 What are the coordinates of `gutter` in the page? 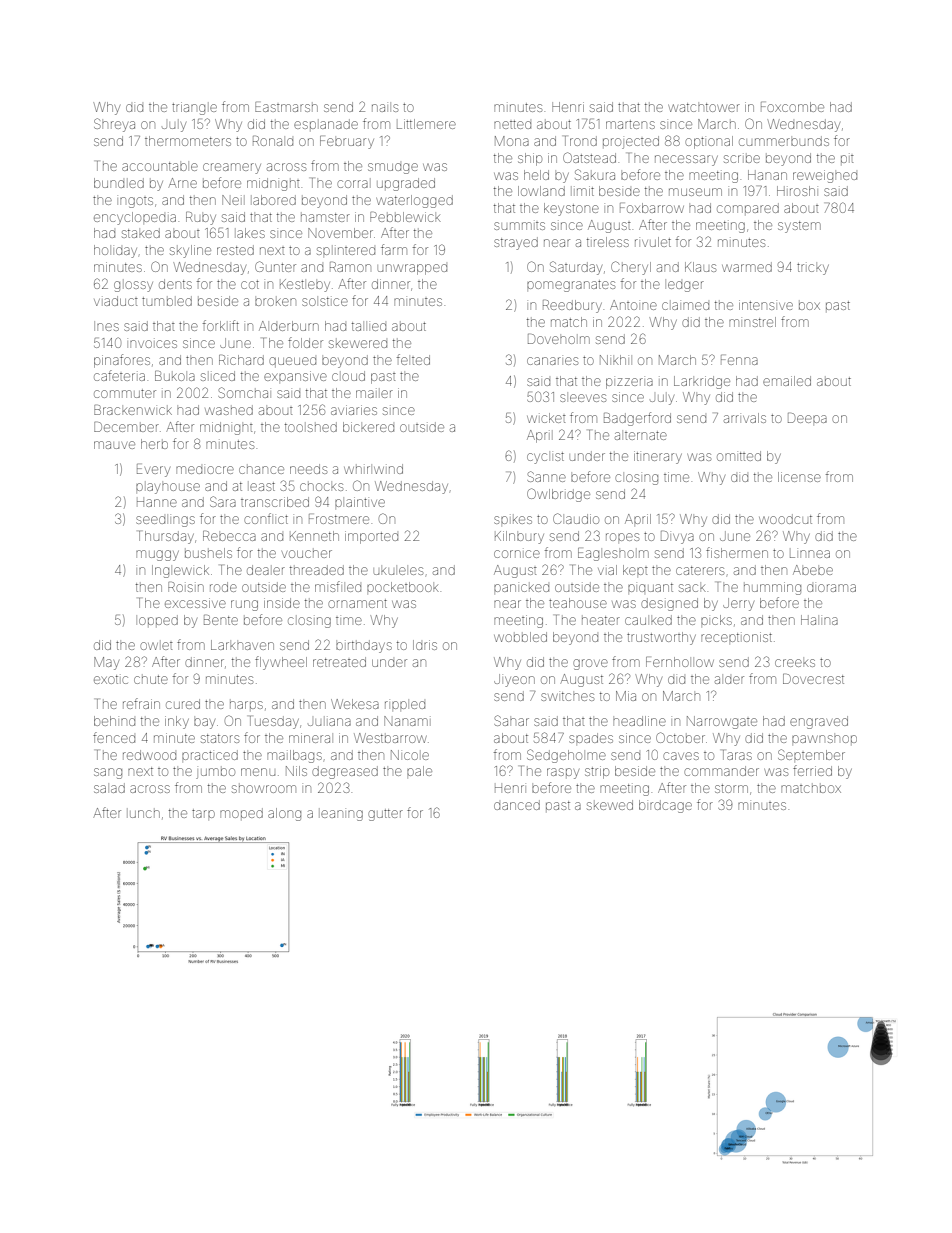 It's located at (385, 815).
